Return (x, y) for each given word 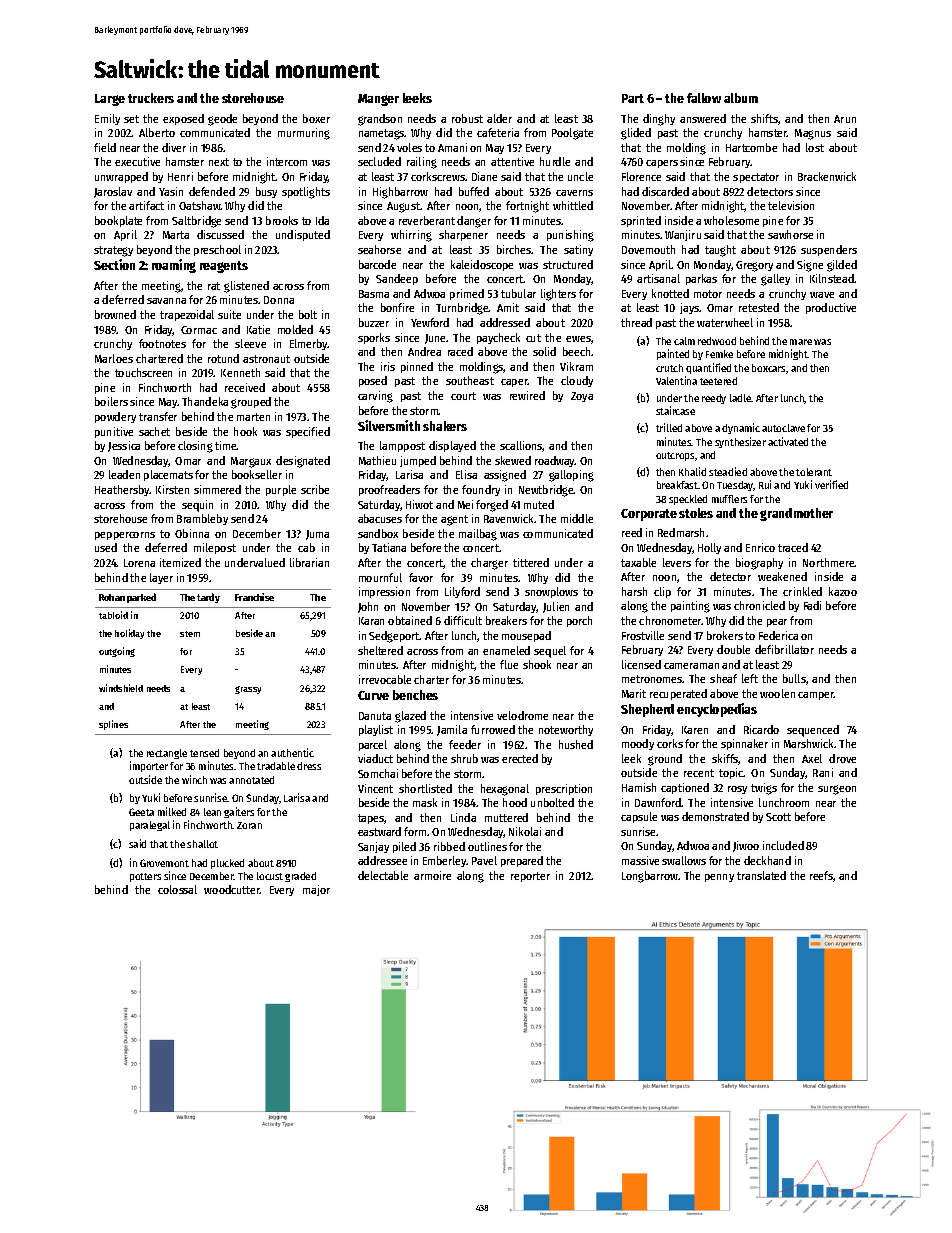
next (219, 162)
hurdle (555, 161)
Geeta (141, 812)
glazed (410, 717)
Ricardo (761, 729)
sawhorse (790, 234)
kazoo (843, 591)
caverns (574, 193)
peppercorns (125, 536)
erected (520, 758)
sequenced (813, 731)
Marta (176, 235)
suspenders (829, 250)
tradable (276, 766)
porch (579, 621)
